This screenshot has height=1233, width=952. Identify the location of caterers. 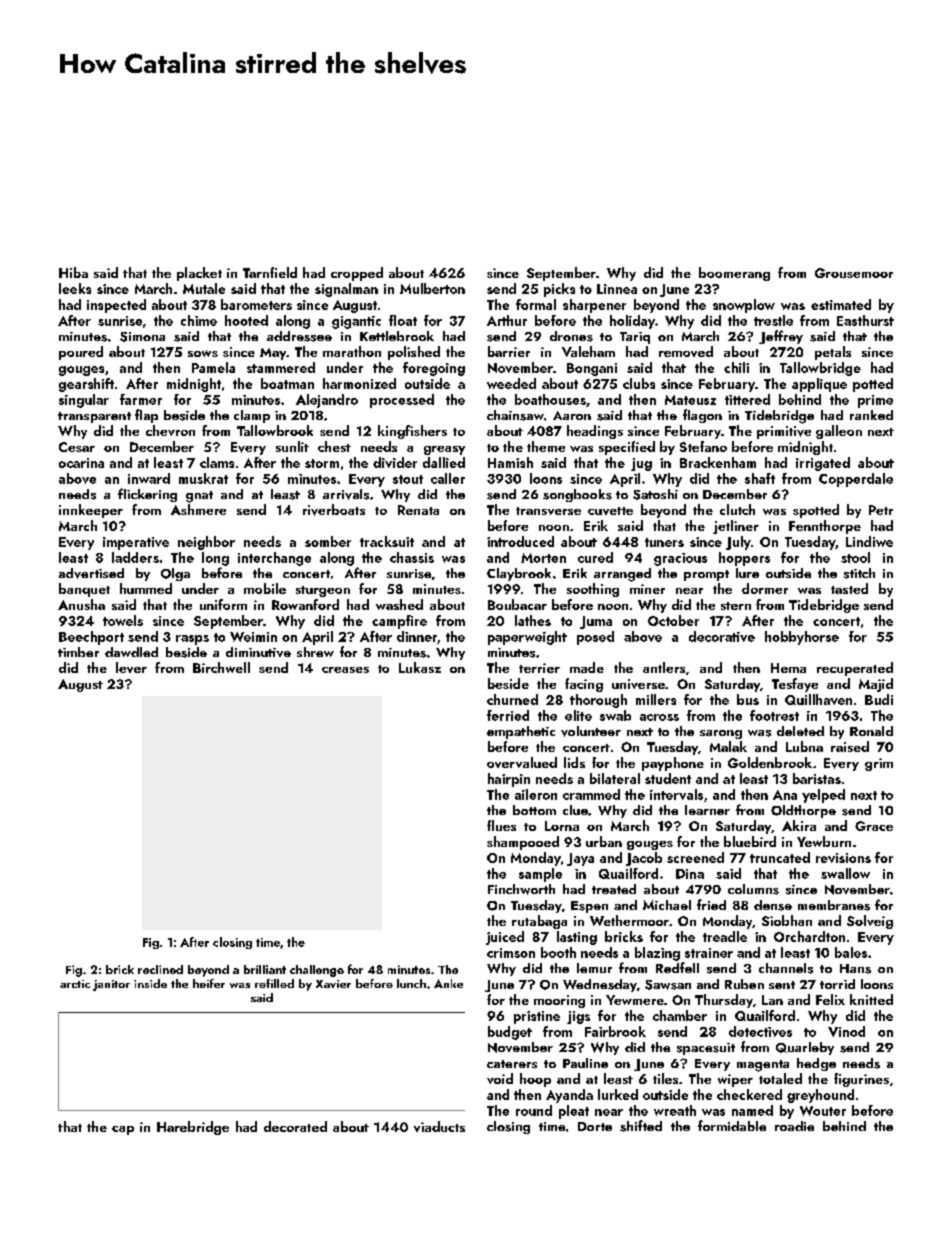
(512, 1064).
